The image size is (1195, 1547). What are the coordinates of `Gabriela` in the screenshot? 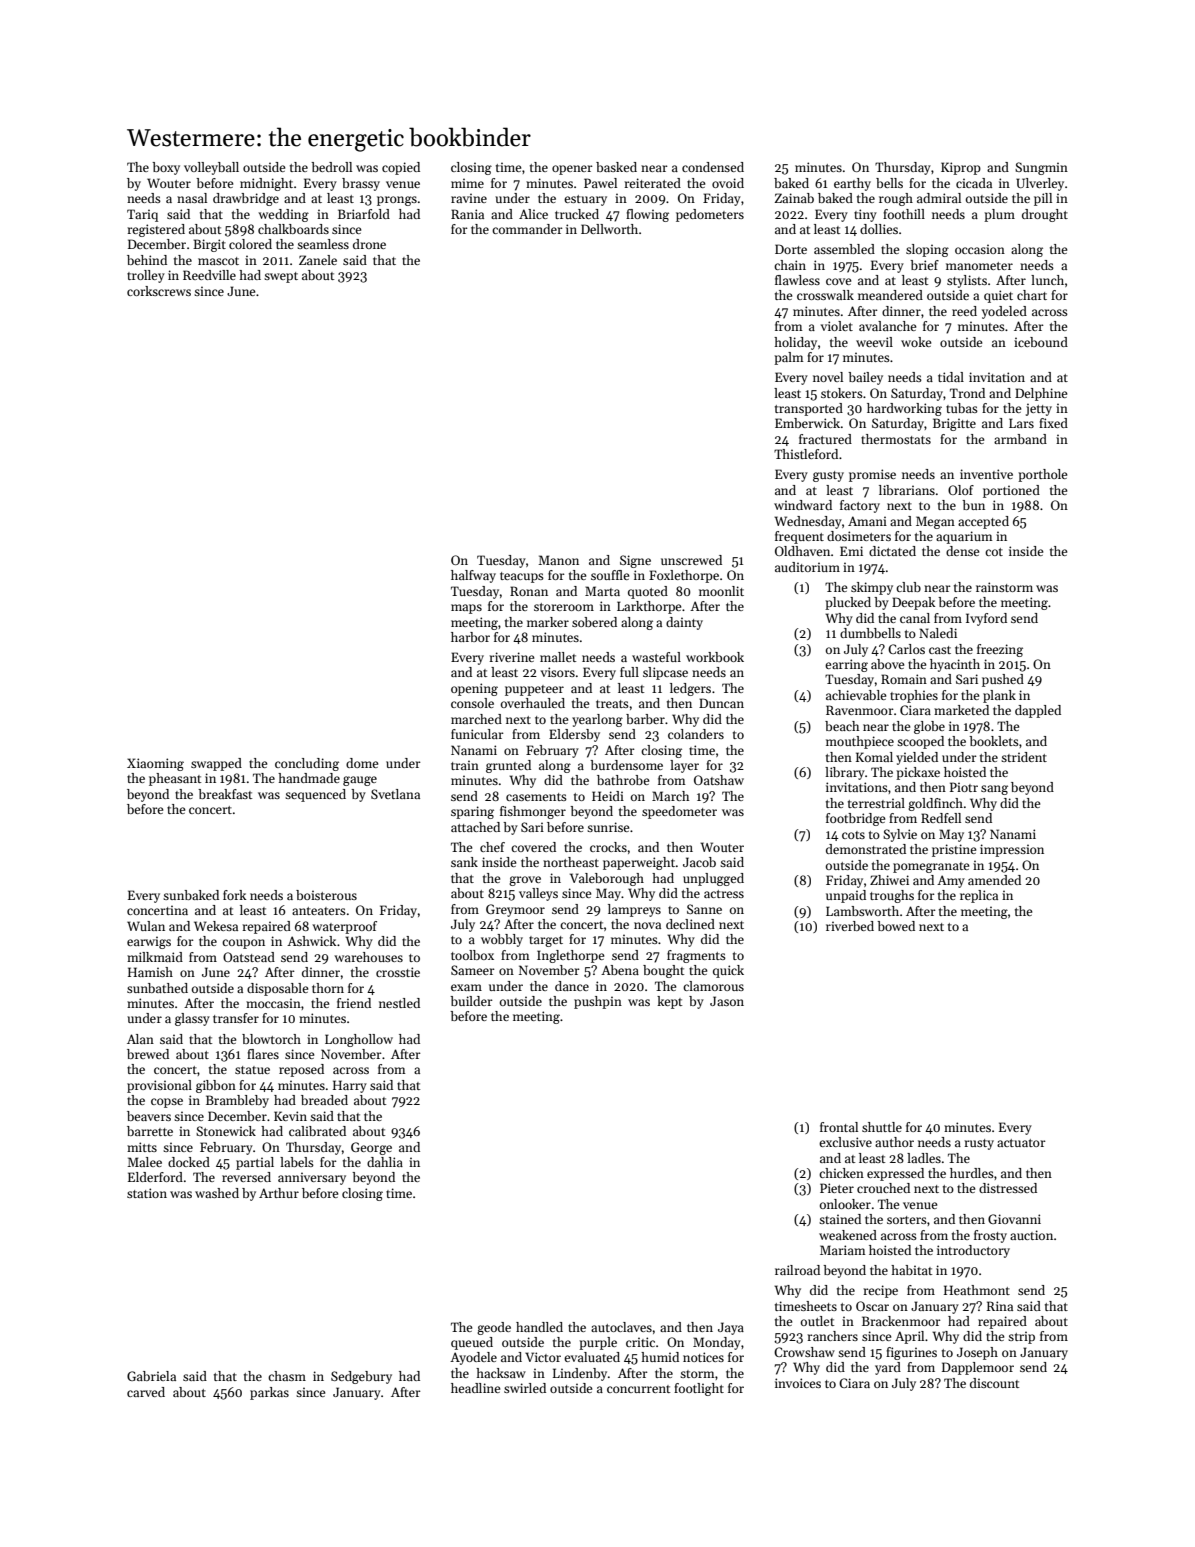 It's located at (151, 1376).
